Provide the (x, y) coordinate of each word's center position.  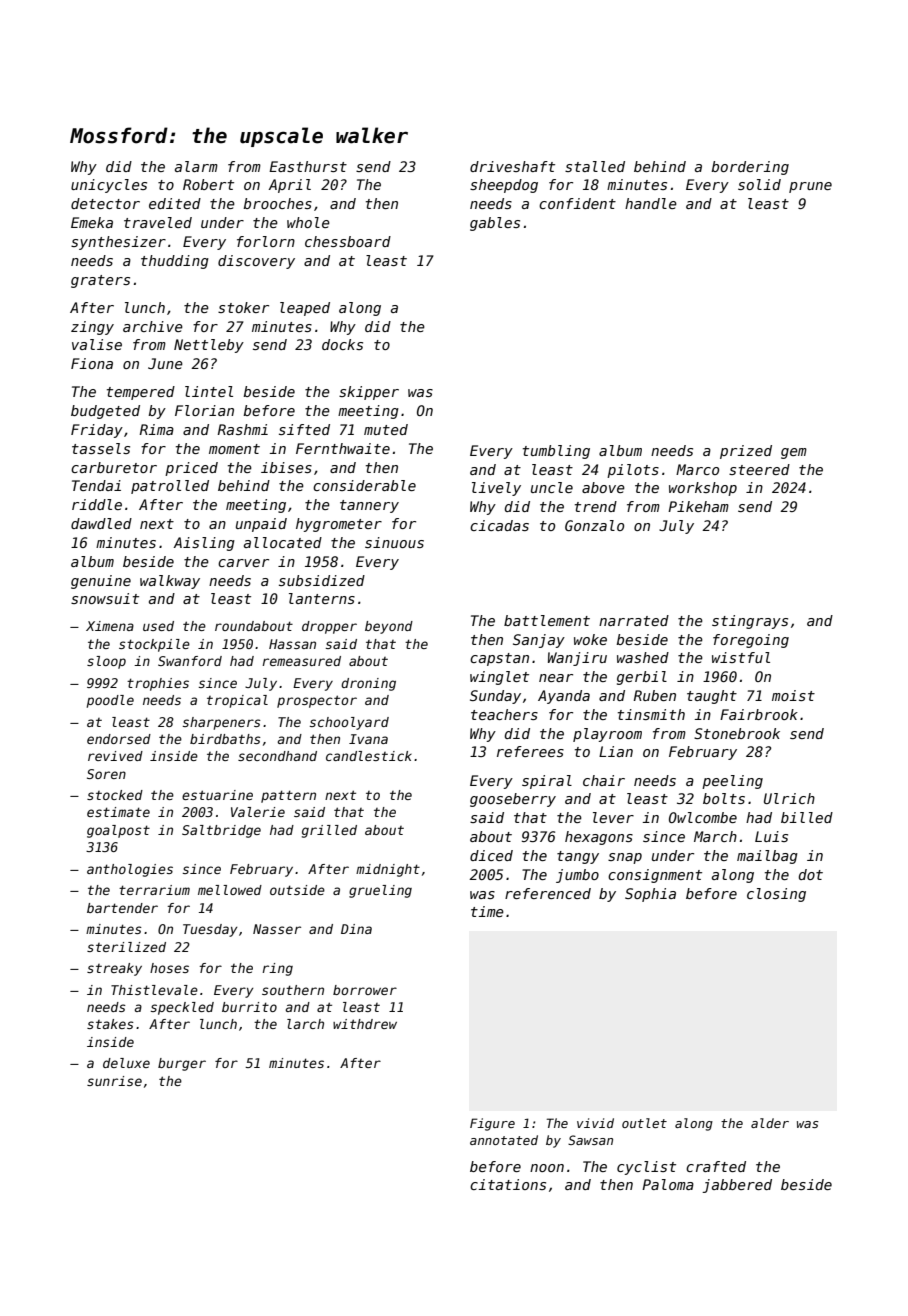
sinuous (394, 542)
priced (191, 469)
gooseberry (513, 800)
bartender (122, 908)
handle (651, 203)
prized (746, 452)
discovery (256, 262)
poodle (110, 701)
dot (810, 874)
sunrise (114, 1081)
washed (643, 657)
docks (342, 344)
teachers (504, 714)
